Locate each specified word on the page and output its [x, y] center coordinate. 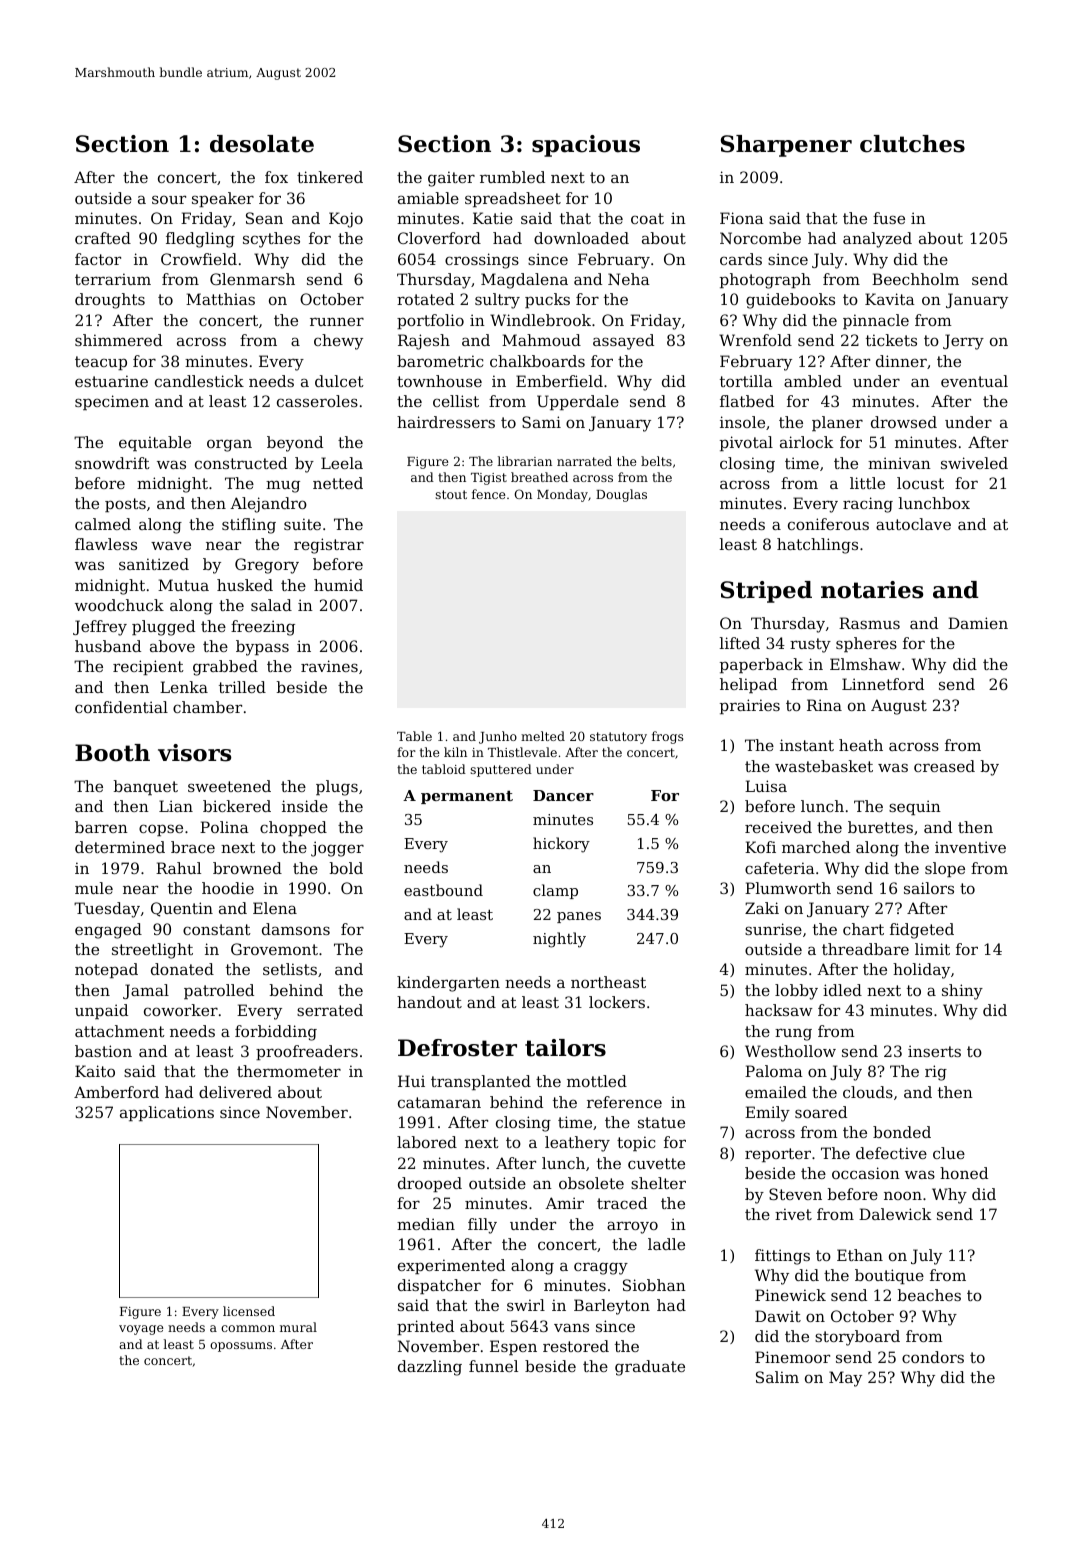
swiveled [974, 463]
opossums [241, 1347]
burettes [880, 827]
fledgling [200, 240]
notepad [106, 970]
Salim [777, 1377]
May [845, 1379]
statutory [618, 738]
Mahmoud [541, 340]
